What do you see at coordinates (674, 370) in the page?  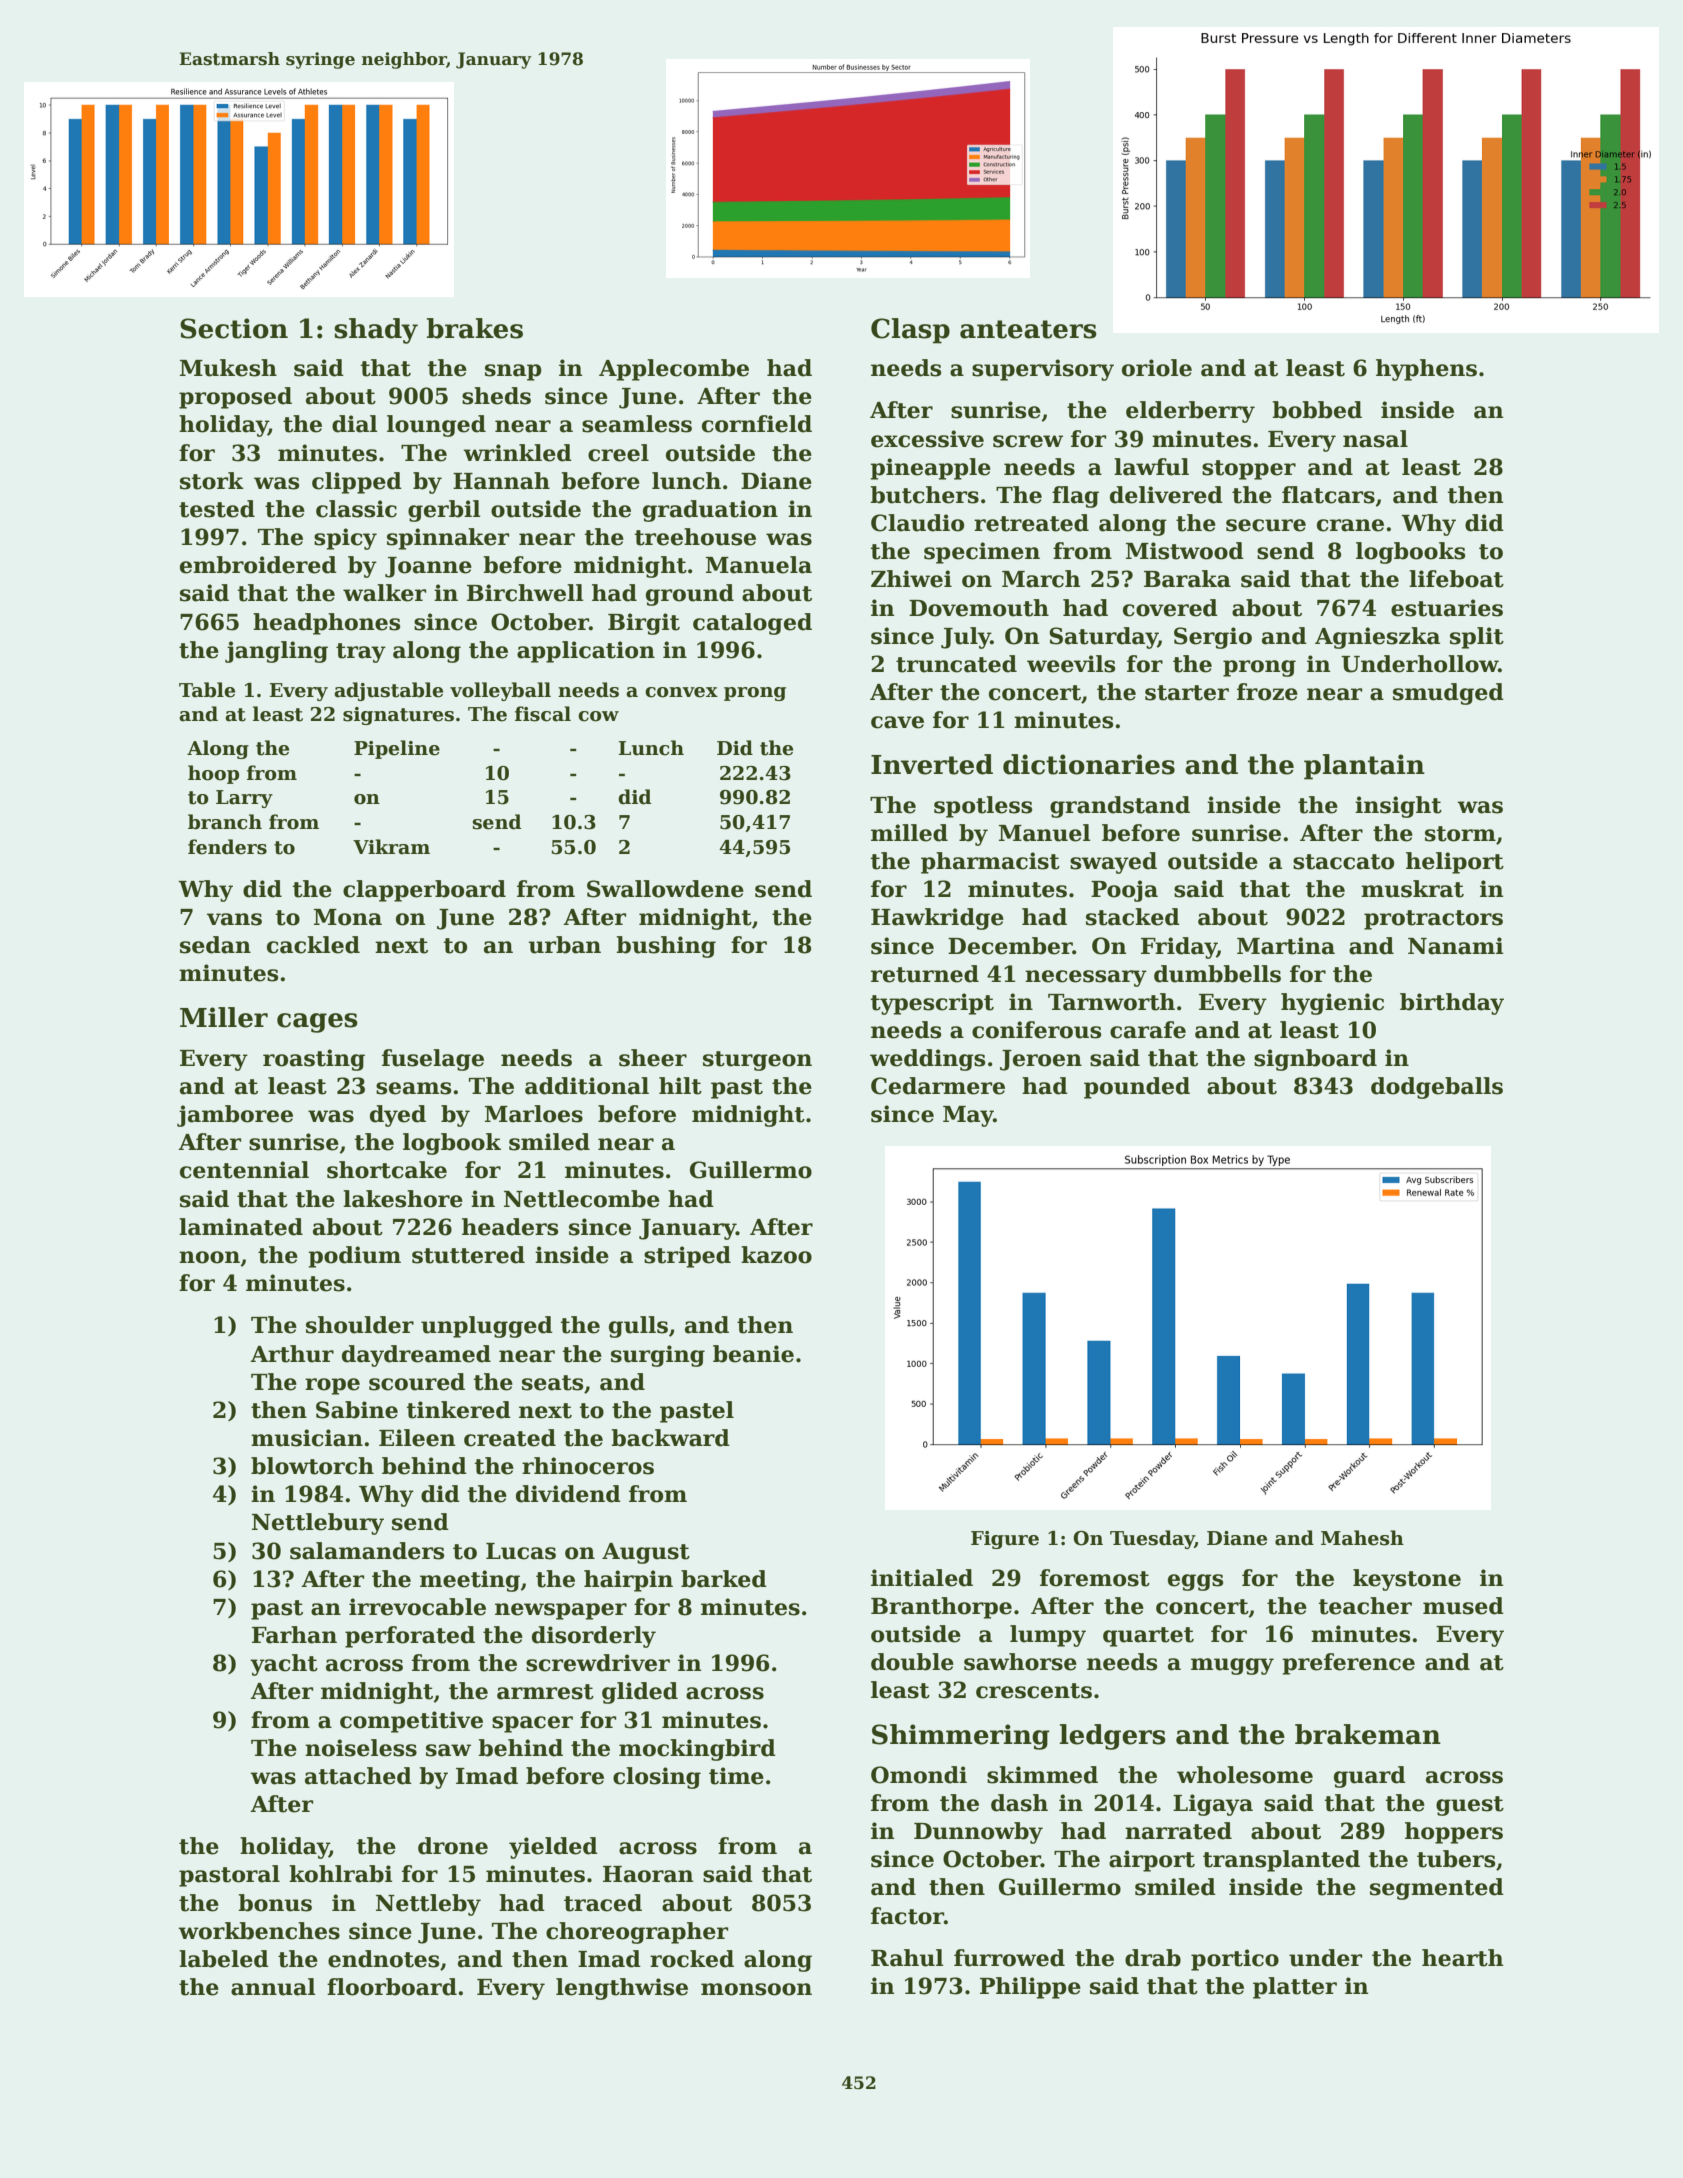 I see `Applecombe` at bounding box center [674, 370].
